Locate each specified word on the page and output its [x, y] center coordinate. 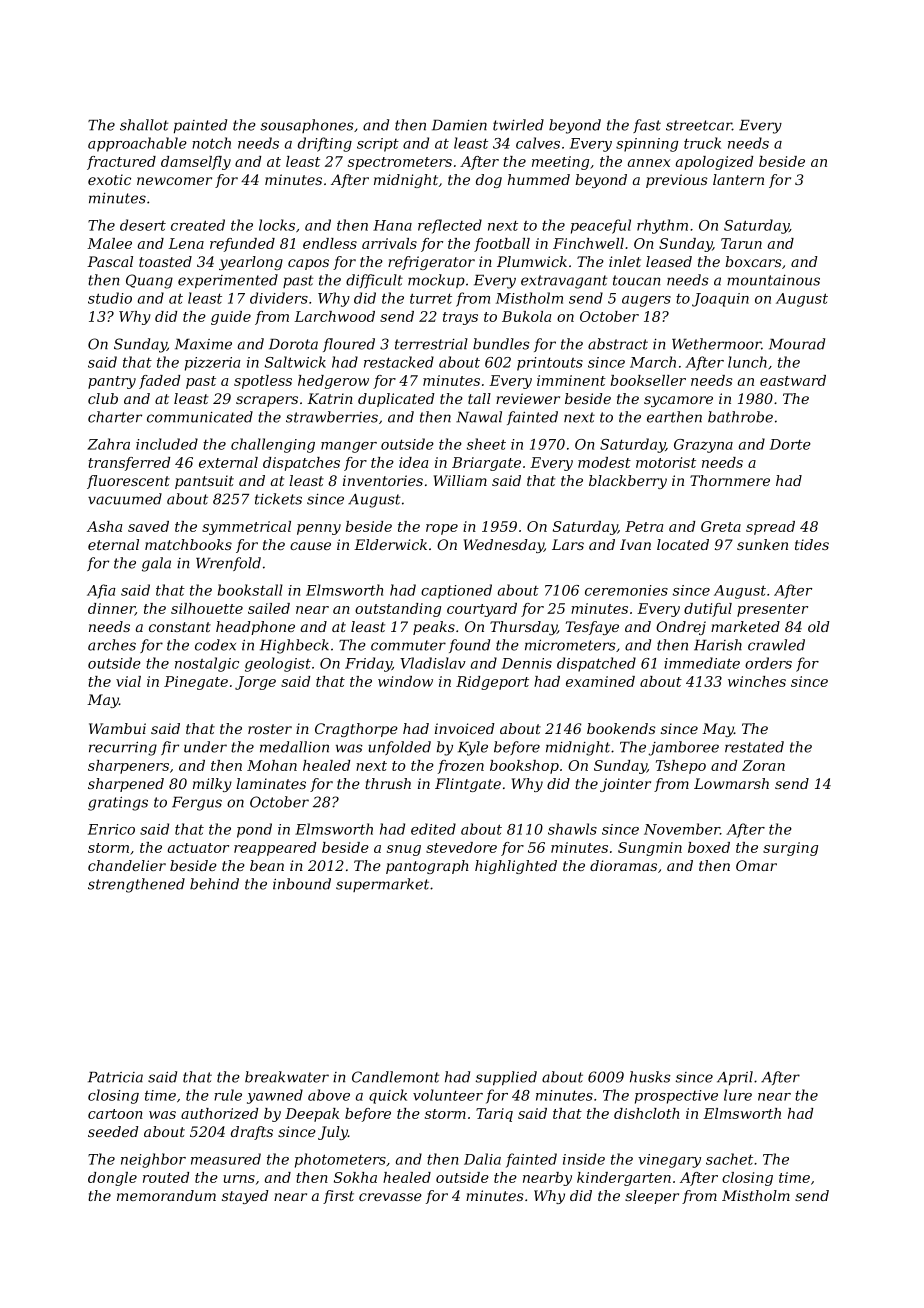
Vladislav [433, 663]
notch [211, 143]
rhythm [662, 226]
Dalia [482, 1159]
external [228, 462]
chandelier [127, 865]
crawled [776, 645]
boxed [709, 847]
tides [812, 544]
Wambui [117, 728]
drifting [325, 144]
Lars [568, 544]
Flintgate [468, 785]
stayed [245, 1197]
